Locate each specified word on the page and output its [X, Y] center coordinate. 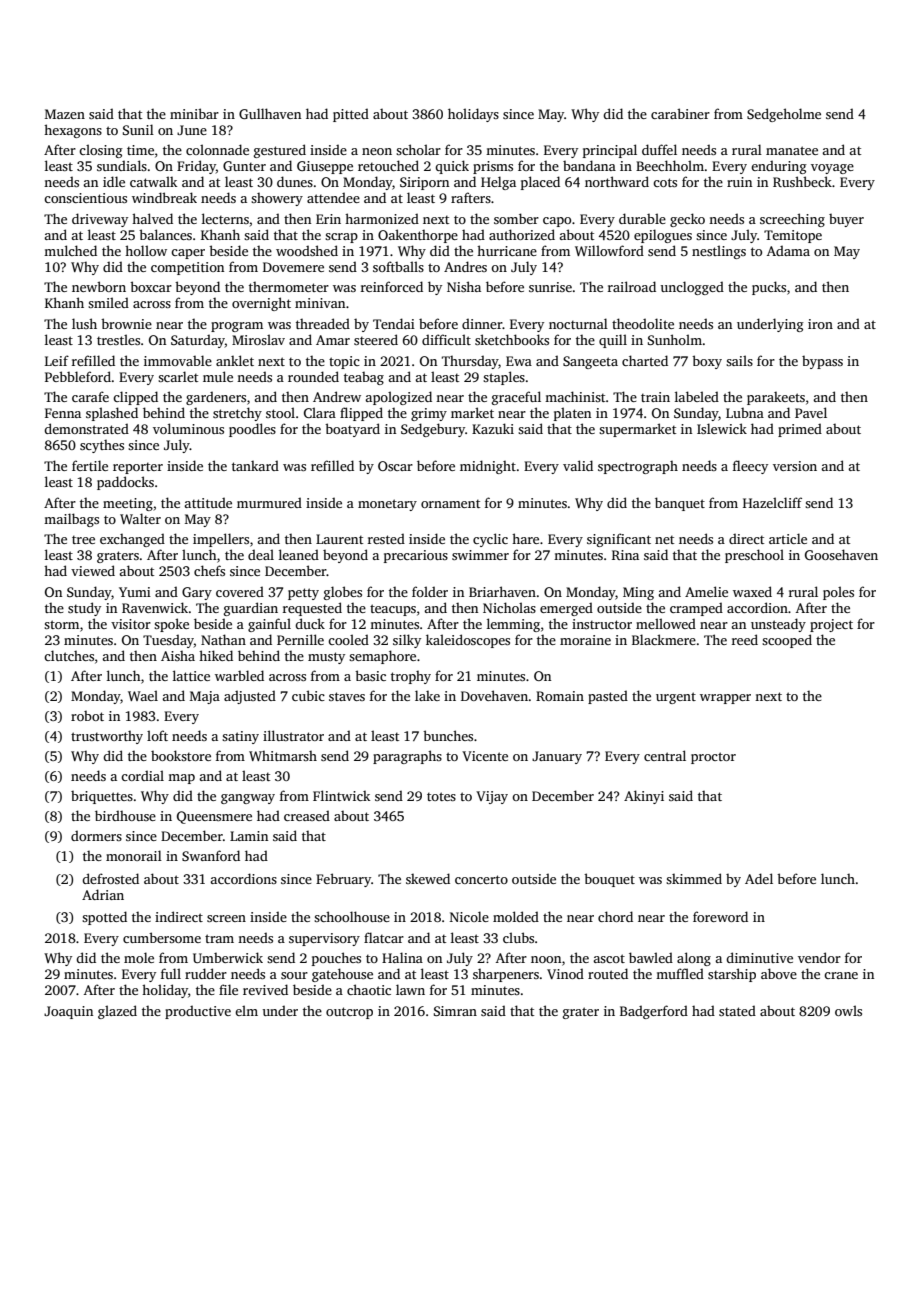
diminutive [759, 957]
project [831, 625]
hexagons [73, 131]
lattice [191, 675]
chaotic [369, 989]
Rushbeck [802, 181]
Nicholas [509, 607]
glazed [117, 1012]
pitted [351, 115]
